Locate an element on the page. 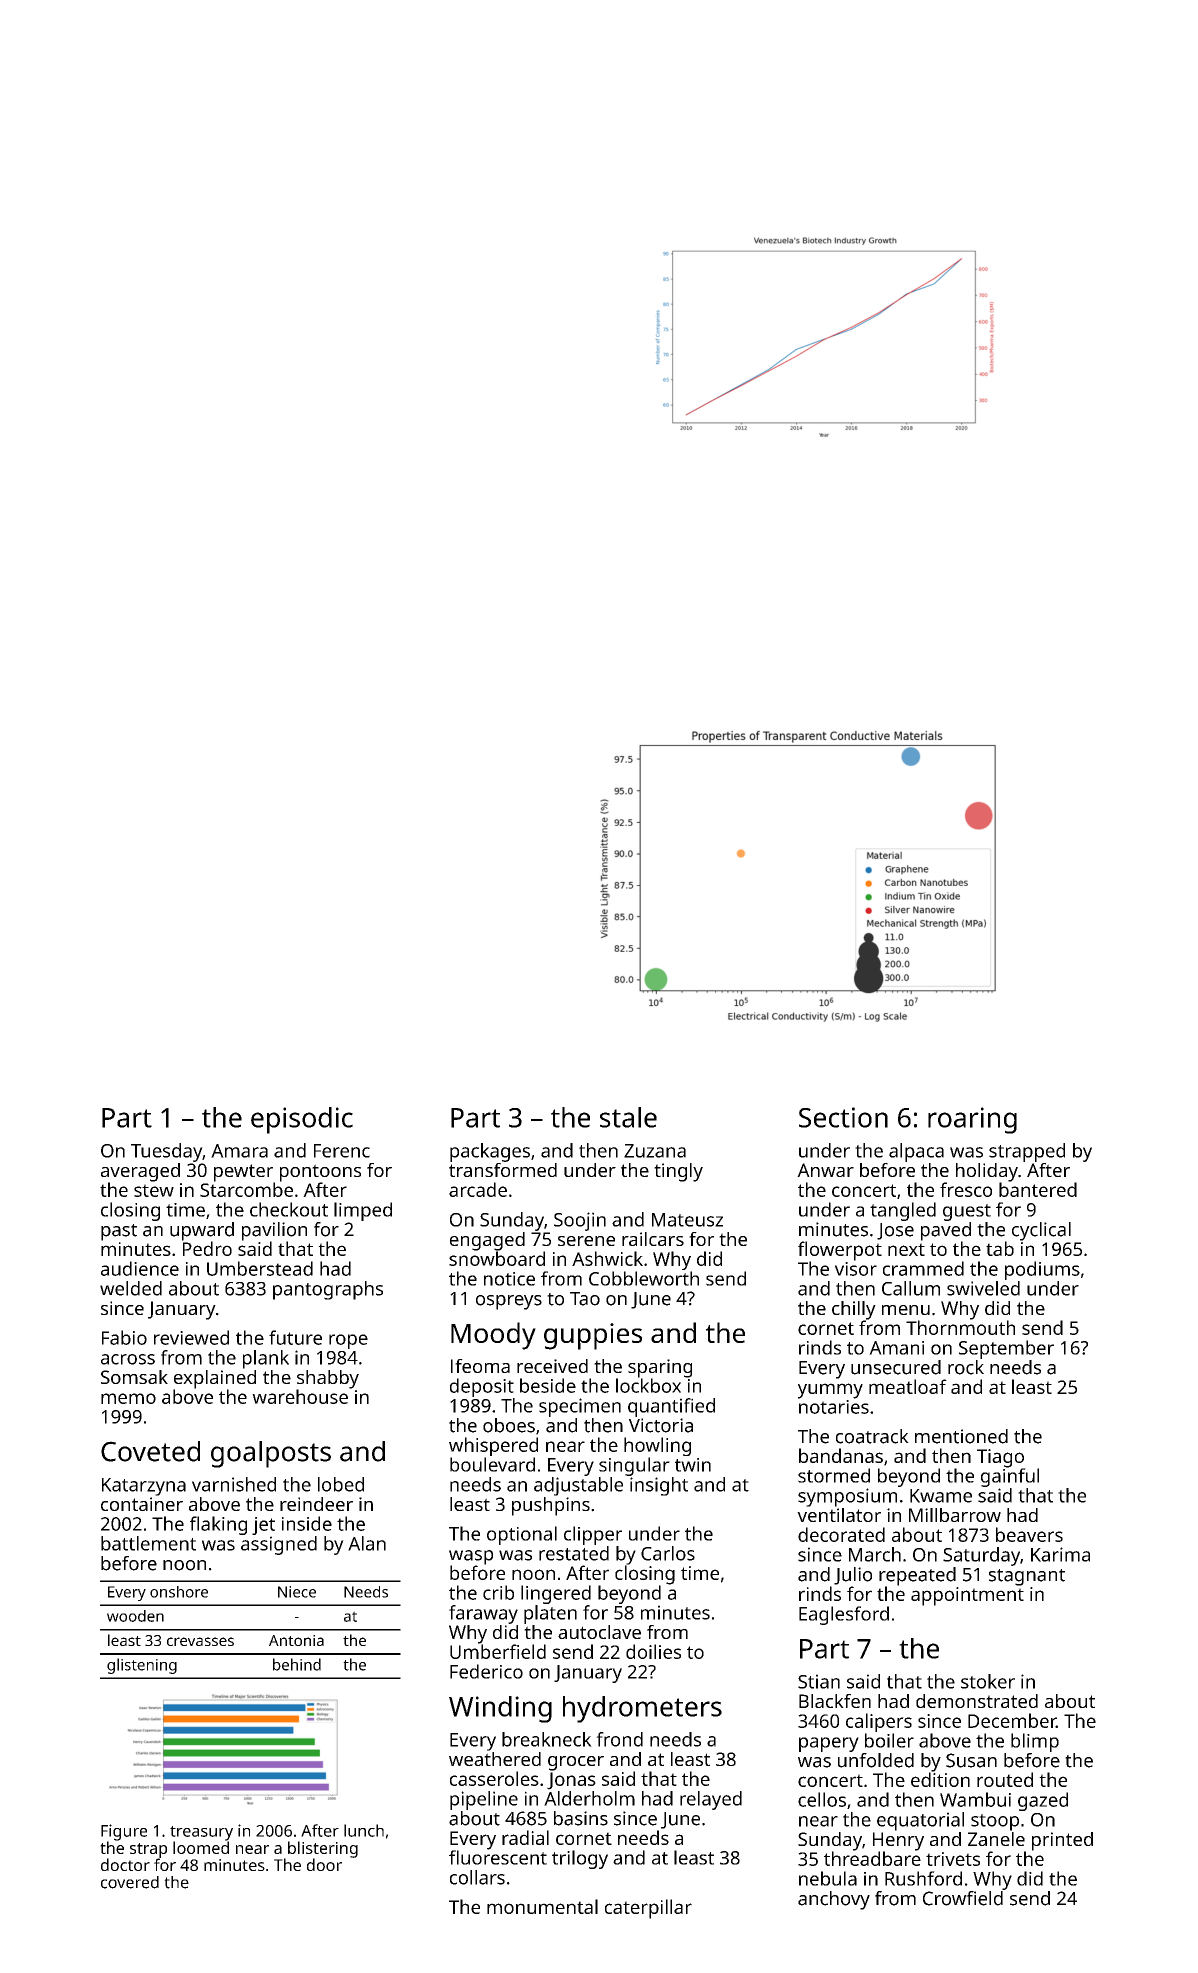  goalposts is located at coordinates (271, 1454).
